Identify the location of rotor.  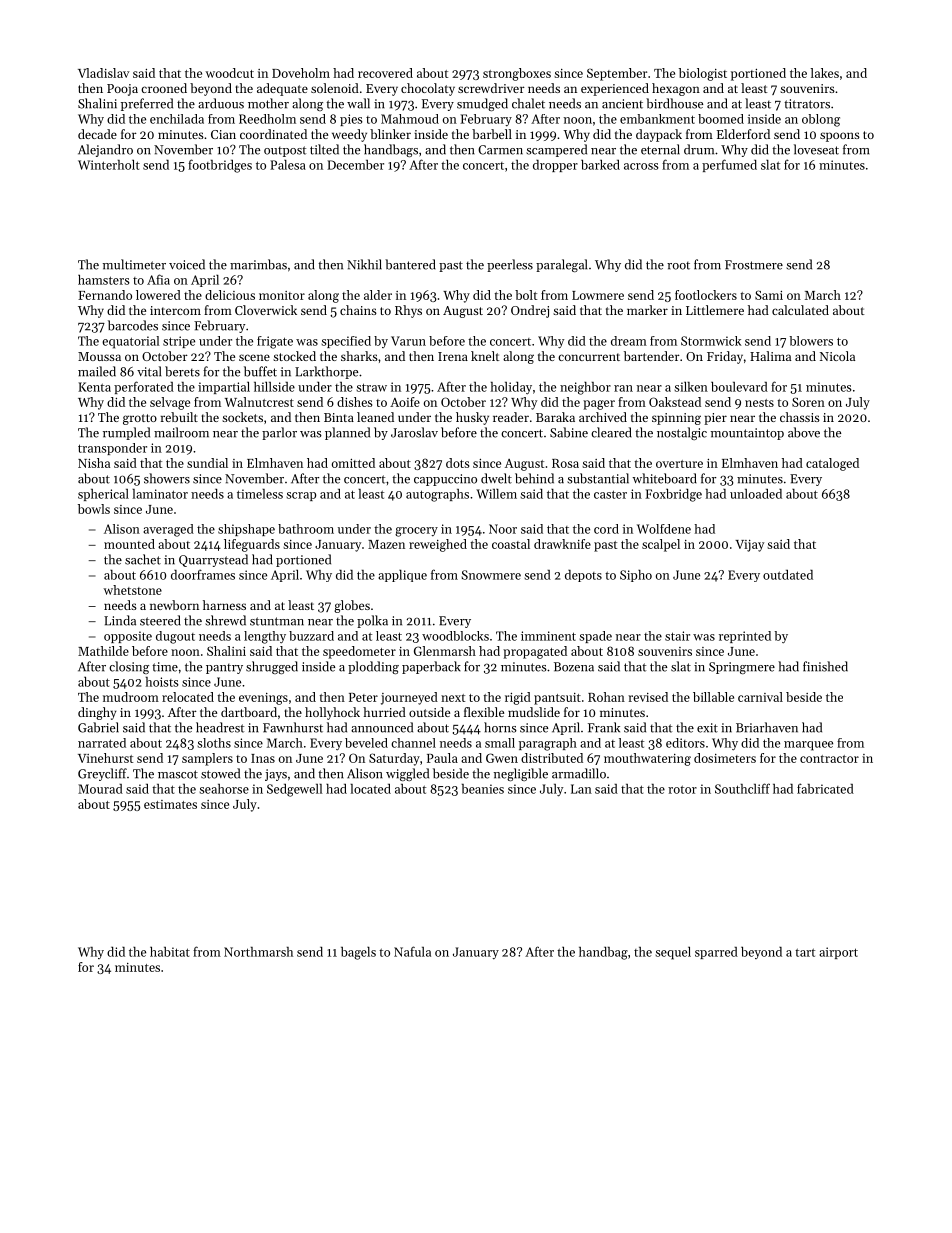
(682, 789).
